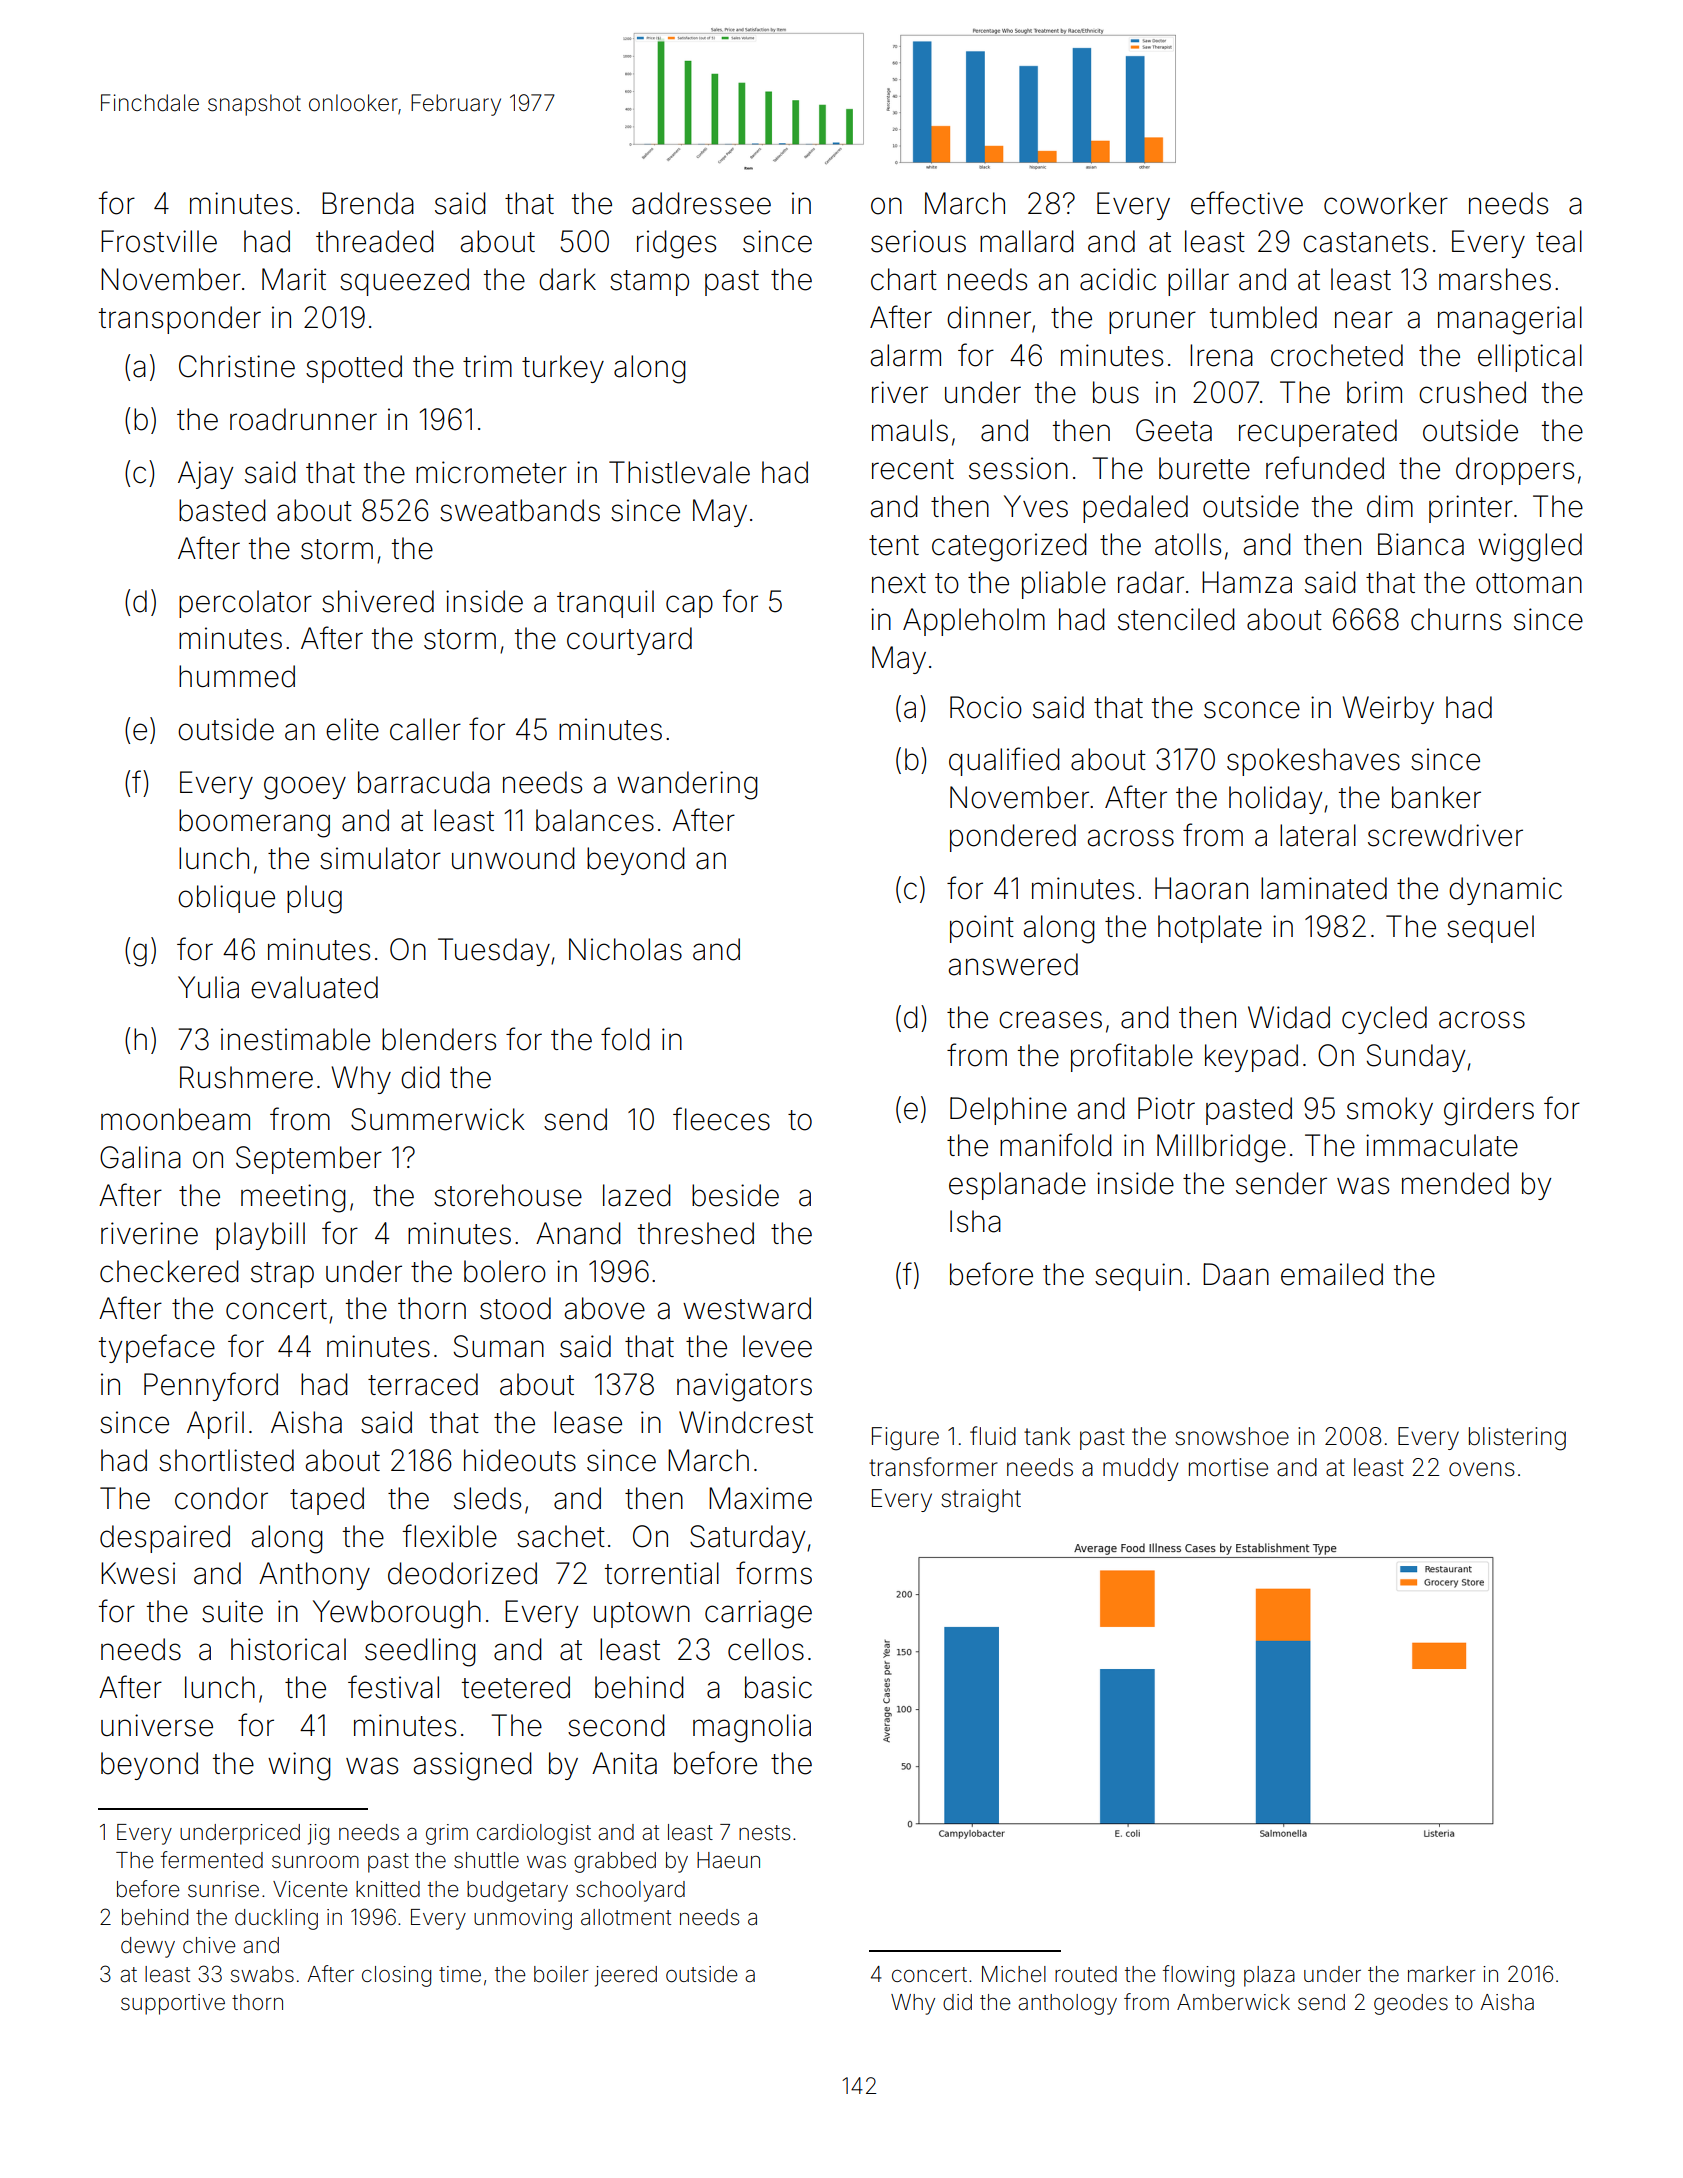  What do you see at coordinates (1456, 619) in the page?
I see `churns` at bounding box center [1456, 619].
